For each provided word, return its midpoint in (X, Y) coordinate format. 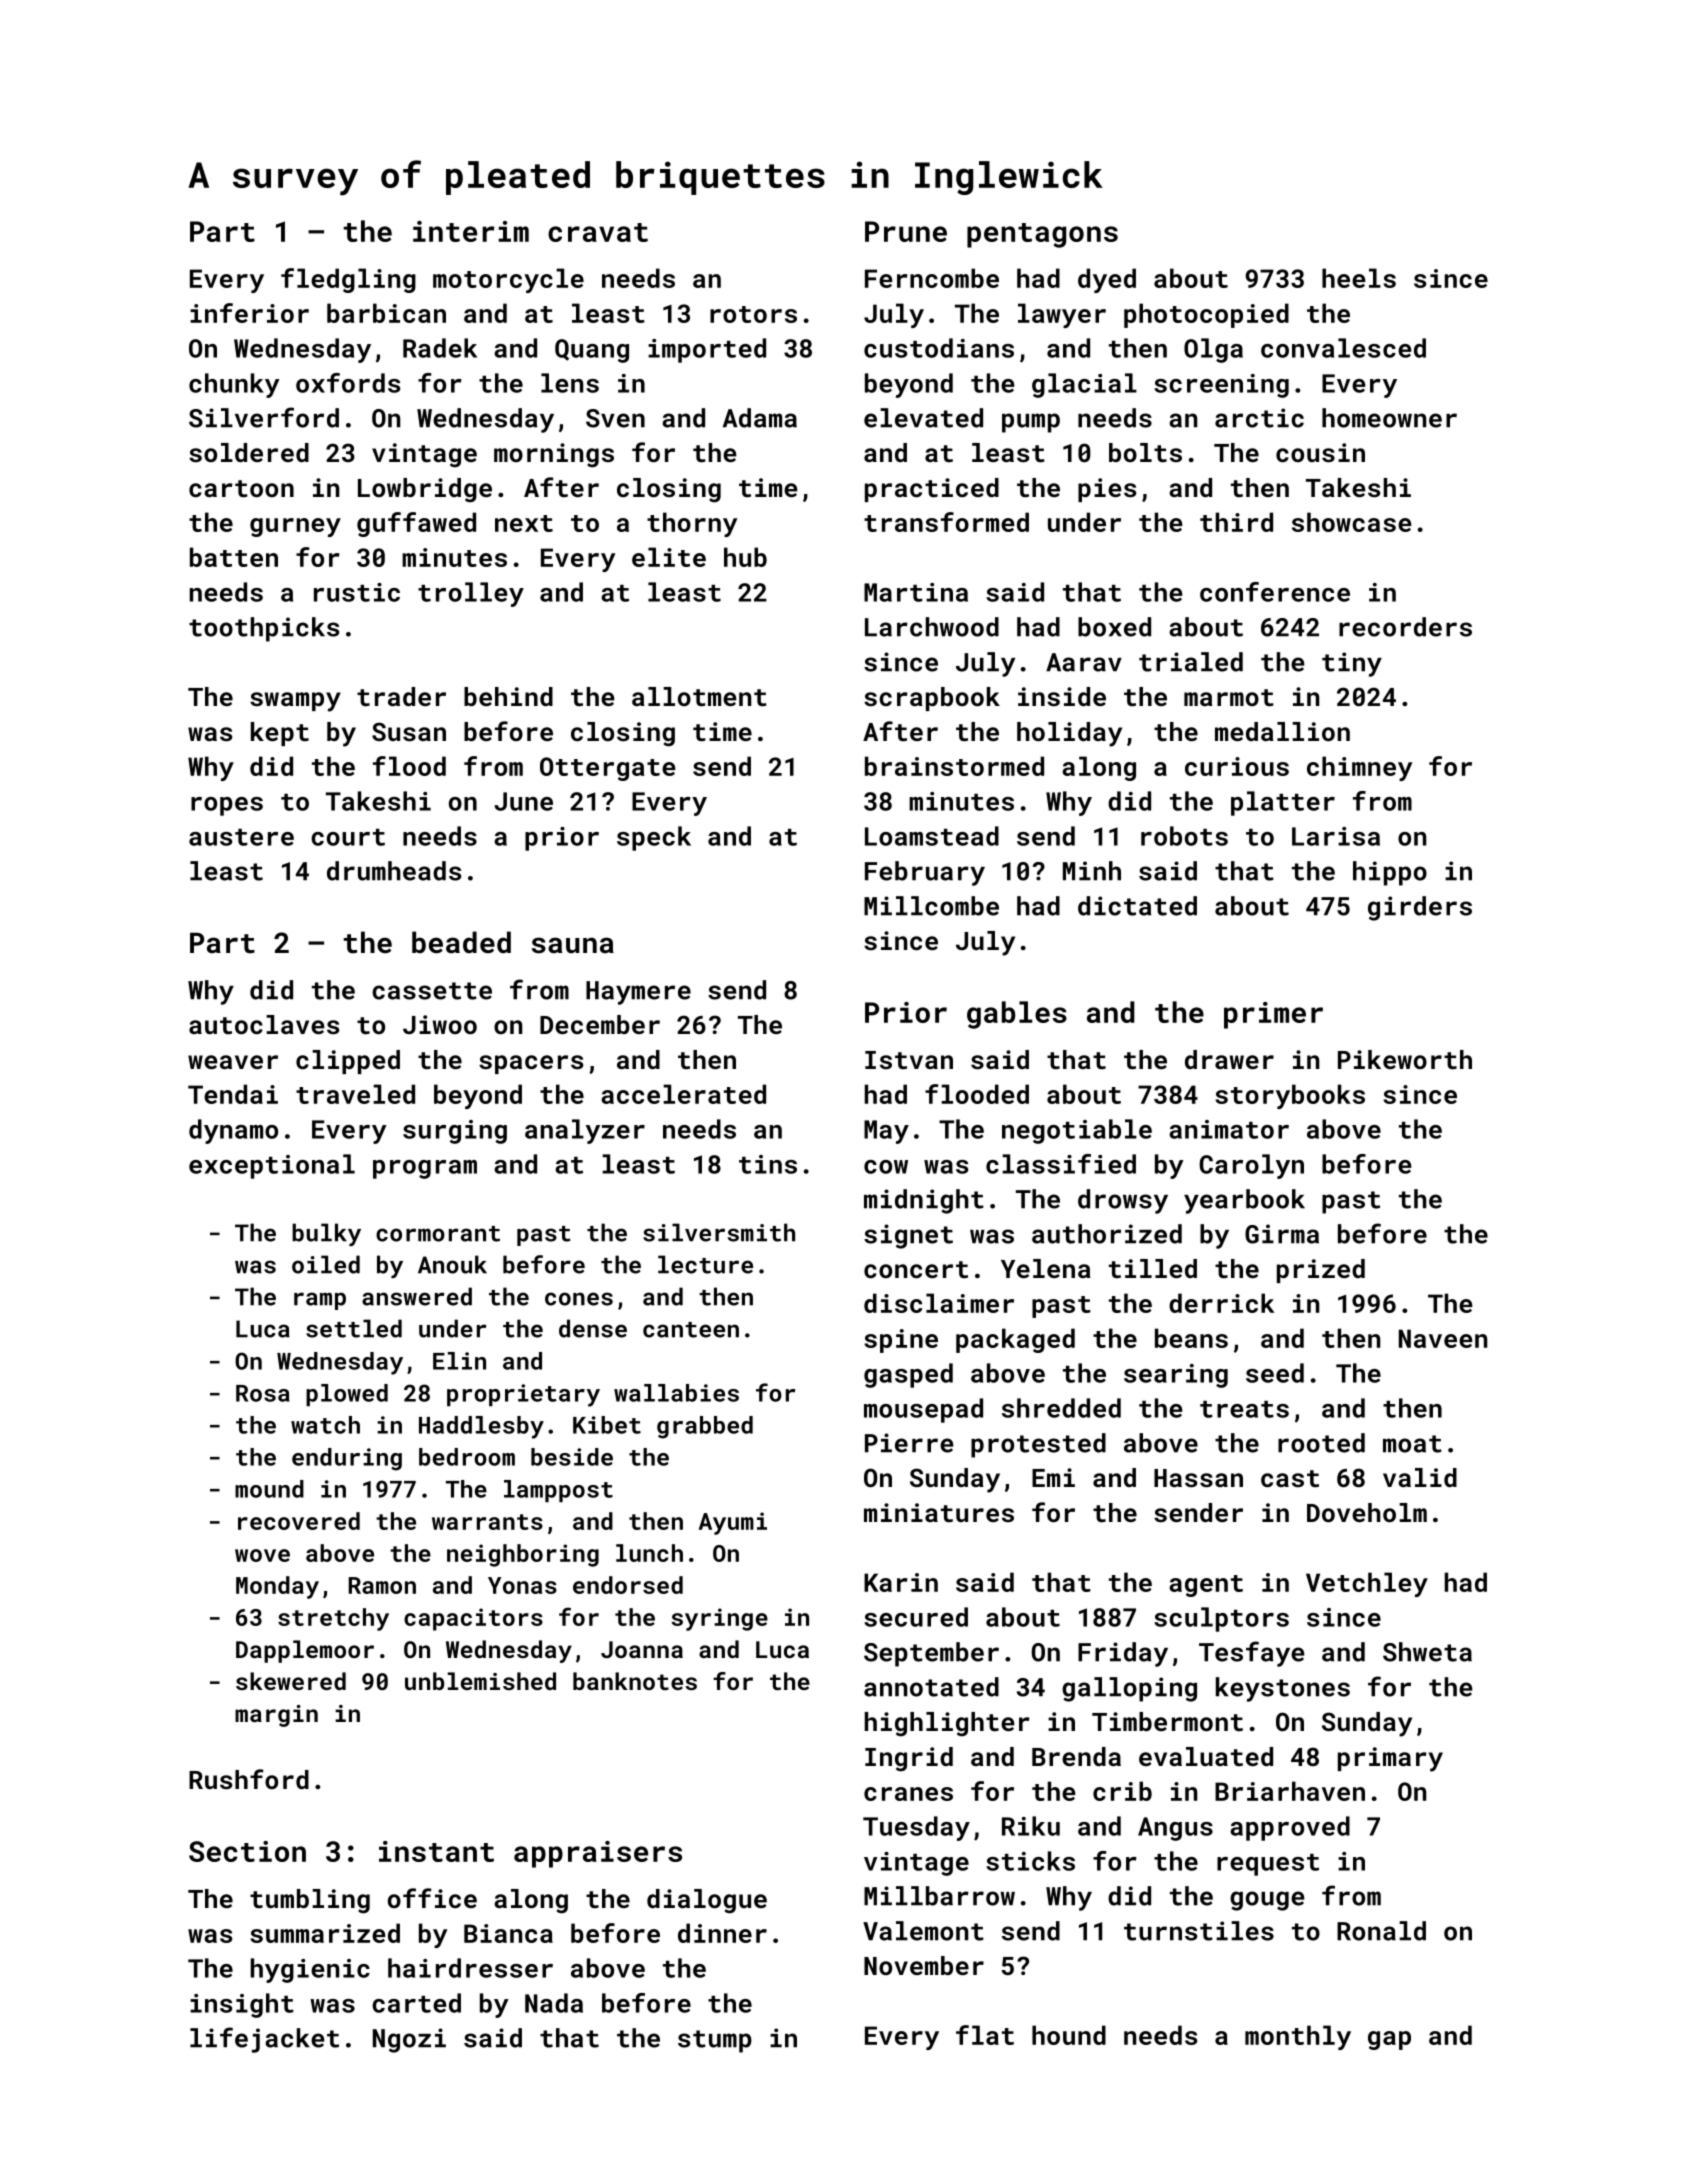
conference (1275, 592)
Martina (916, 592)
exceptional (272, 1166)
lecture (705, 1264)
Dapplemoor (305, 1651)
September (931, 1654)
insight (242, 2005)
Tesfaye (1252, 1654)
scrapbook (932, 699)
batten (234, 557)
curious (1237, 766)
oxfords (348, 383)
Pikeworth (1405, 1060)
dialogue (707, 1901)
